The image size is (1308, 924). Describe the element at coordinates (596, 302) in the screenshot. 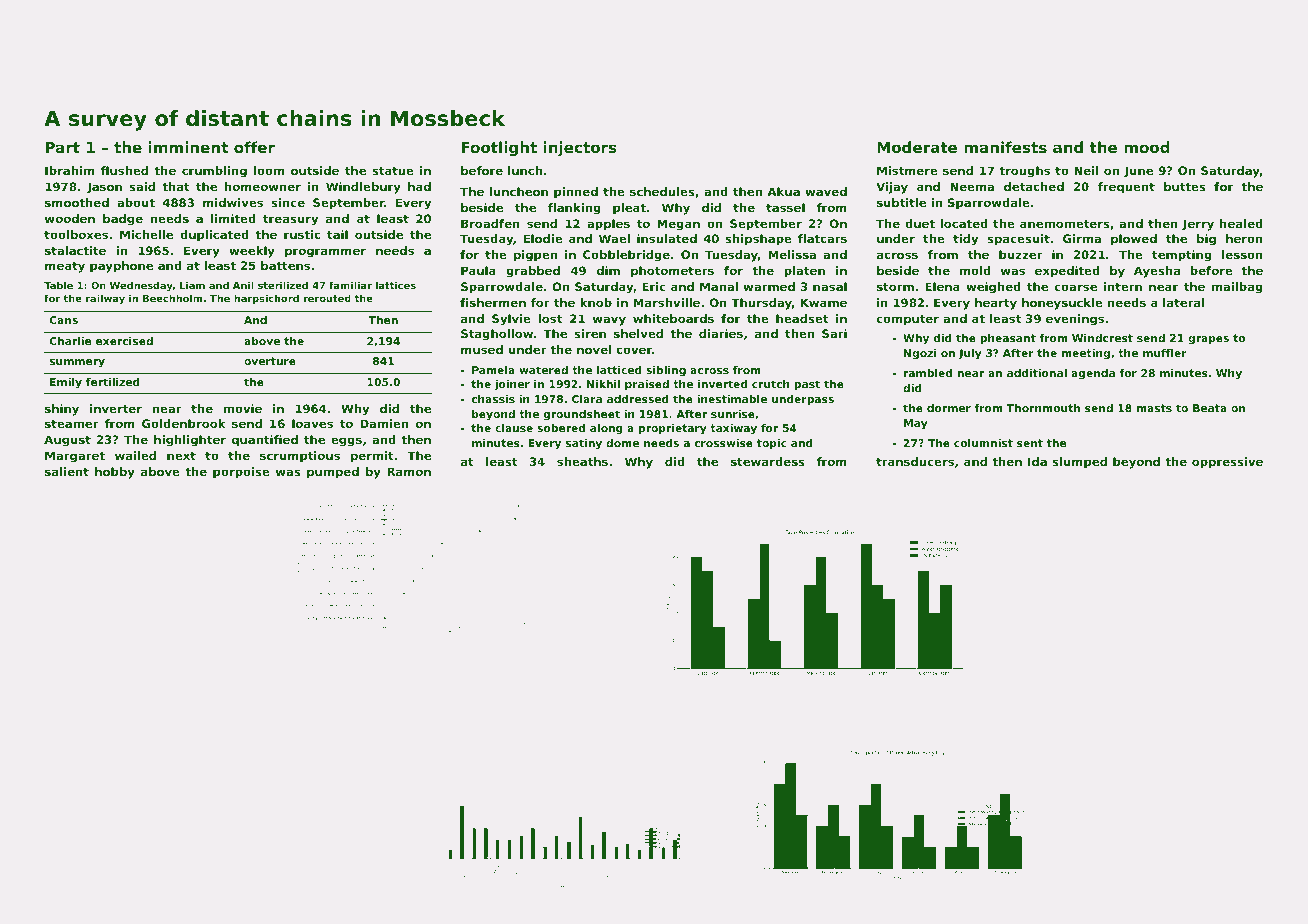

I see `knob` at that location.
